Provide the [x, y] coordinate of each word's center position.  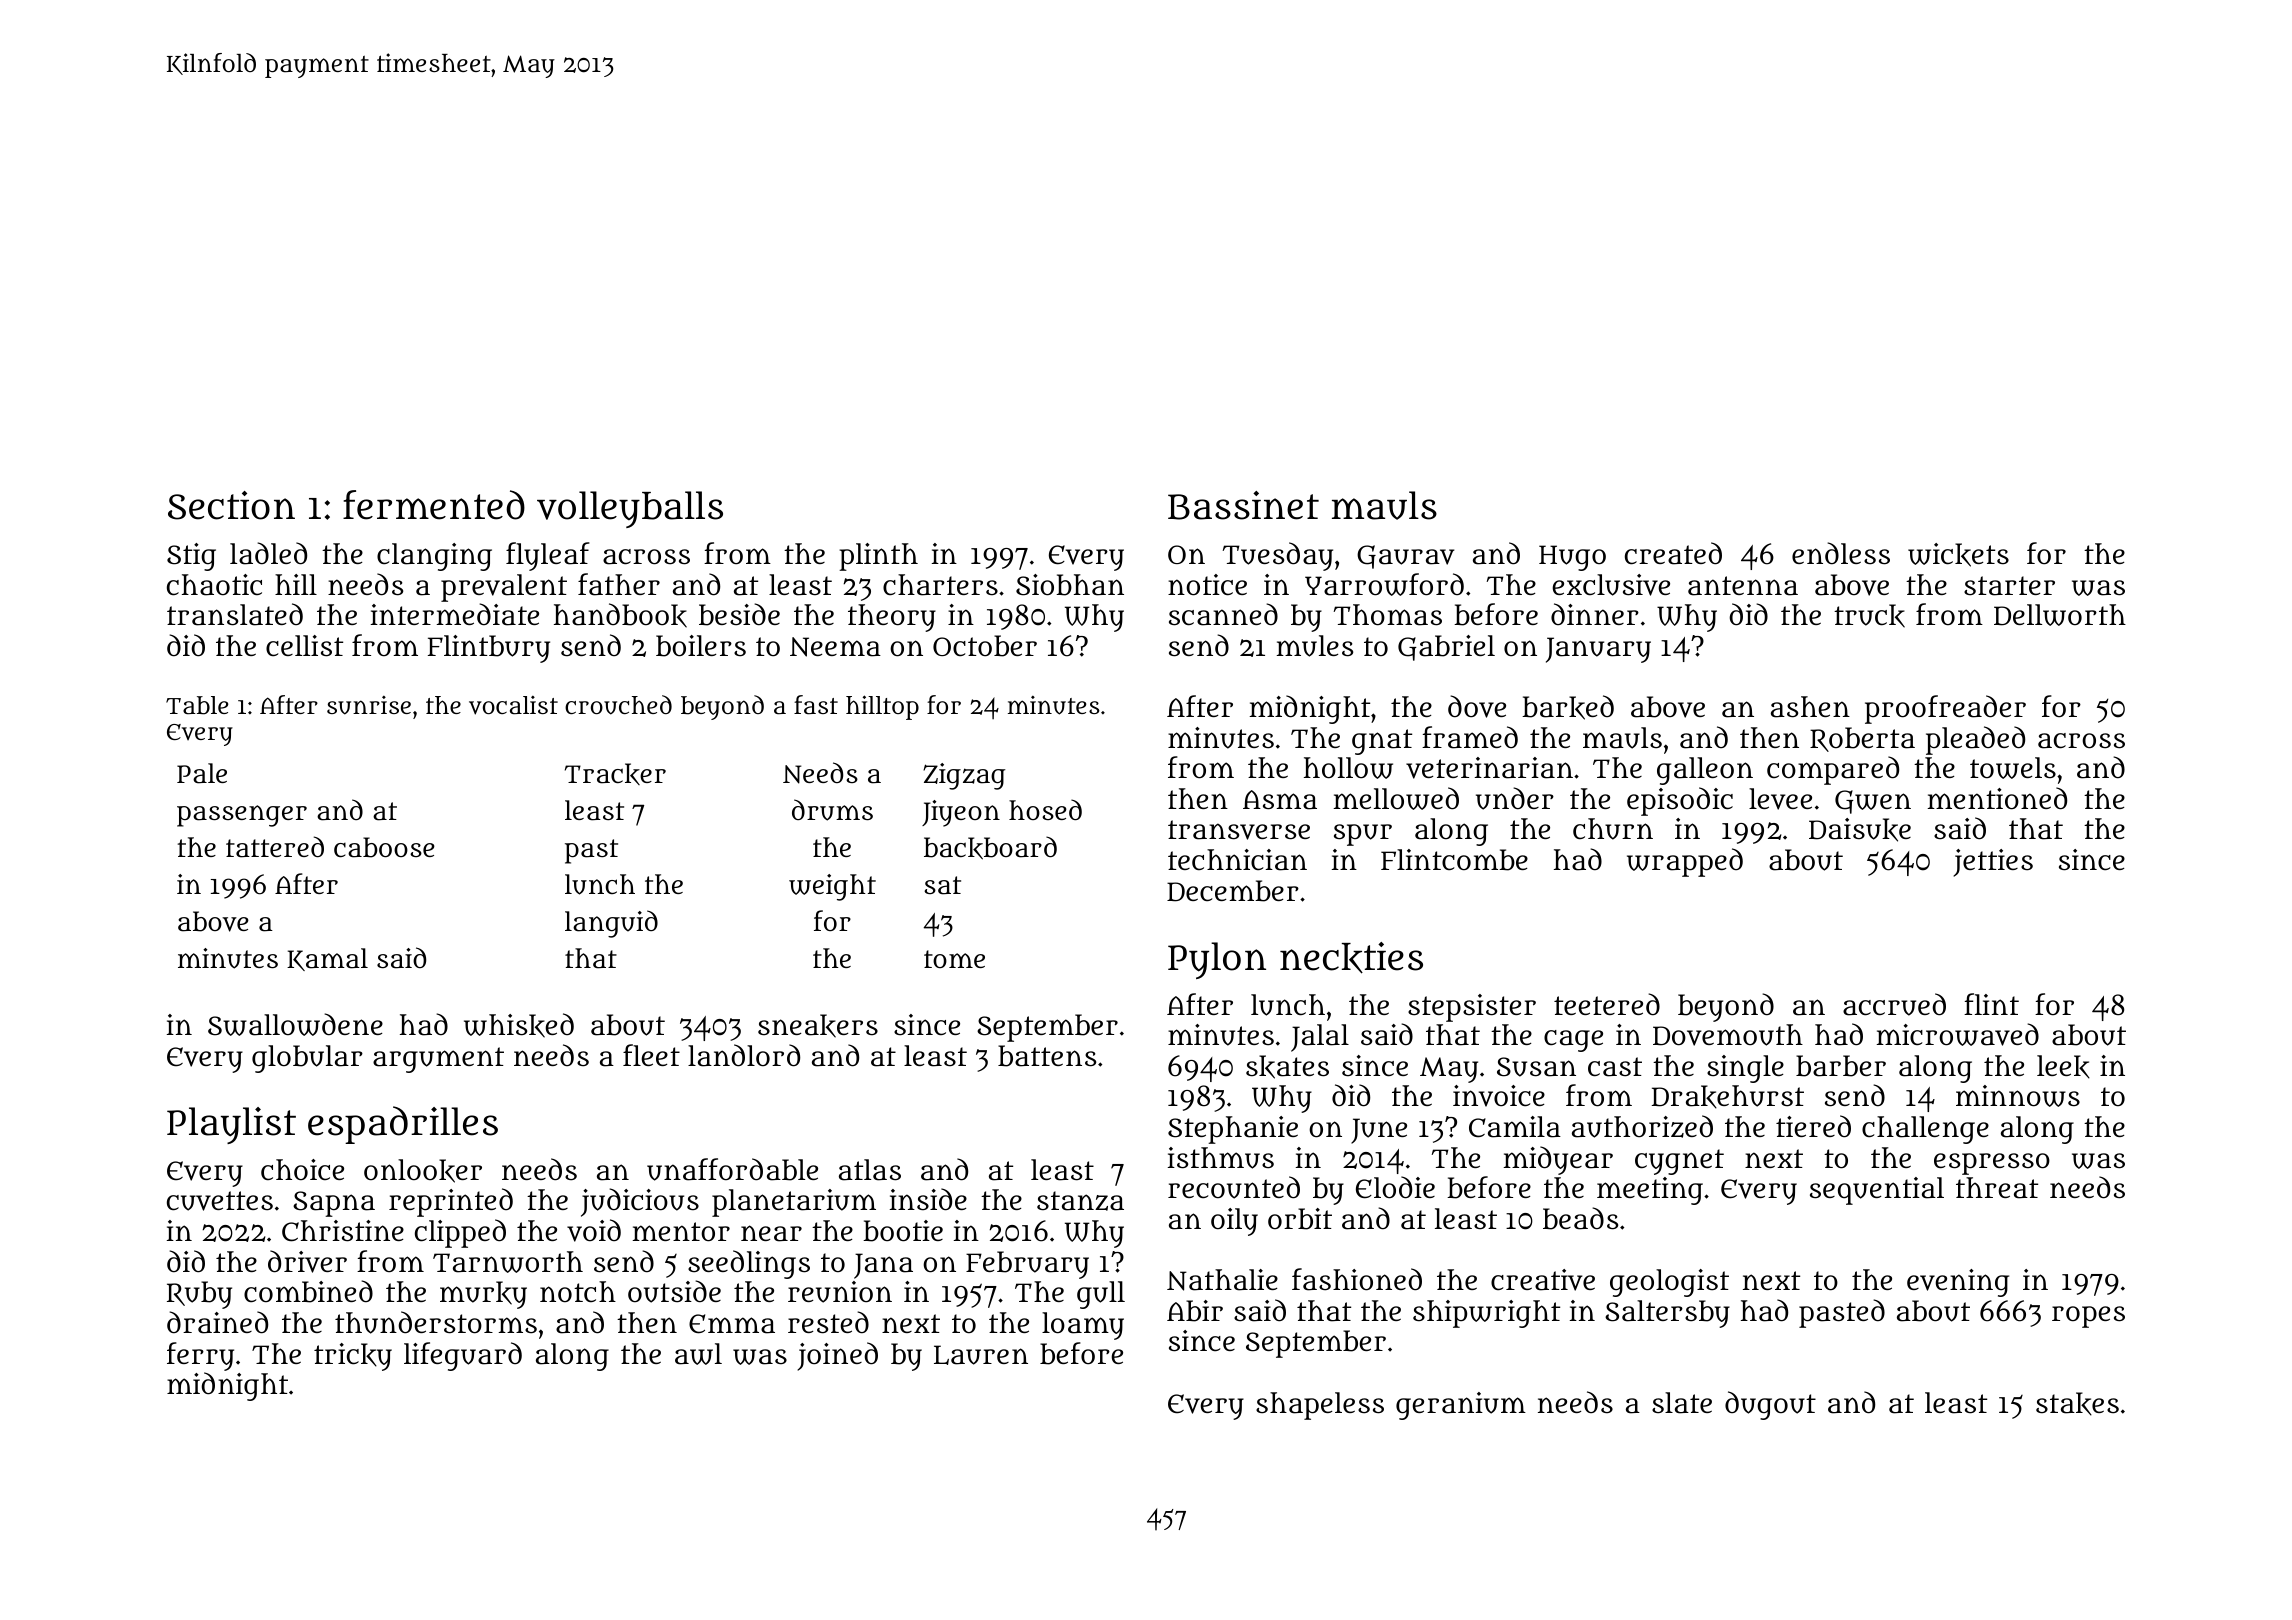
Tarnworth [508, 1262]
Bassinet [1243, 505]
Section [231, 505]
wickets [1958, 555]
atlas [870, 1170]
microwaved [1958, 1034]
